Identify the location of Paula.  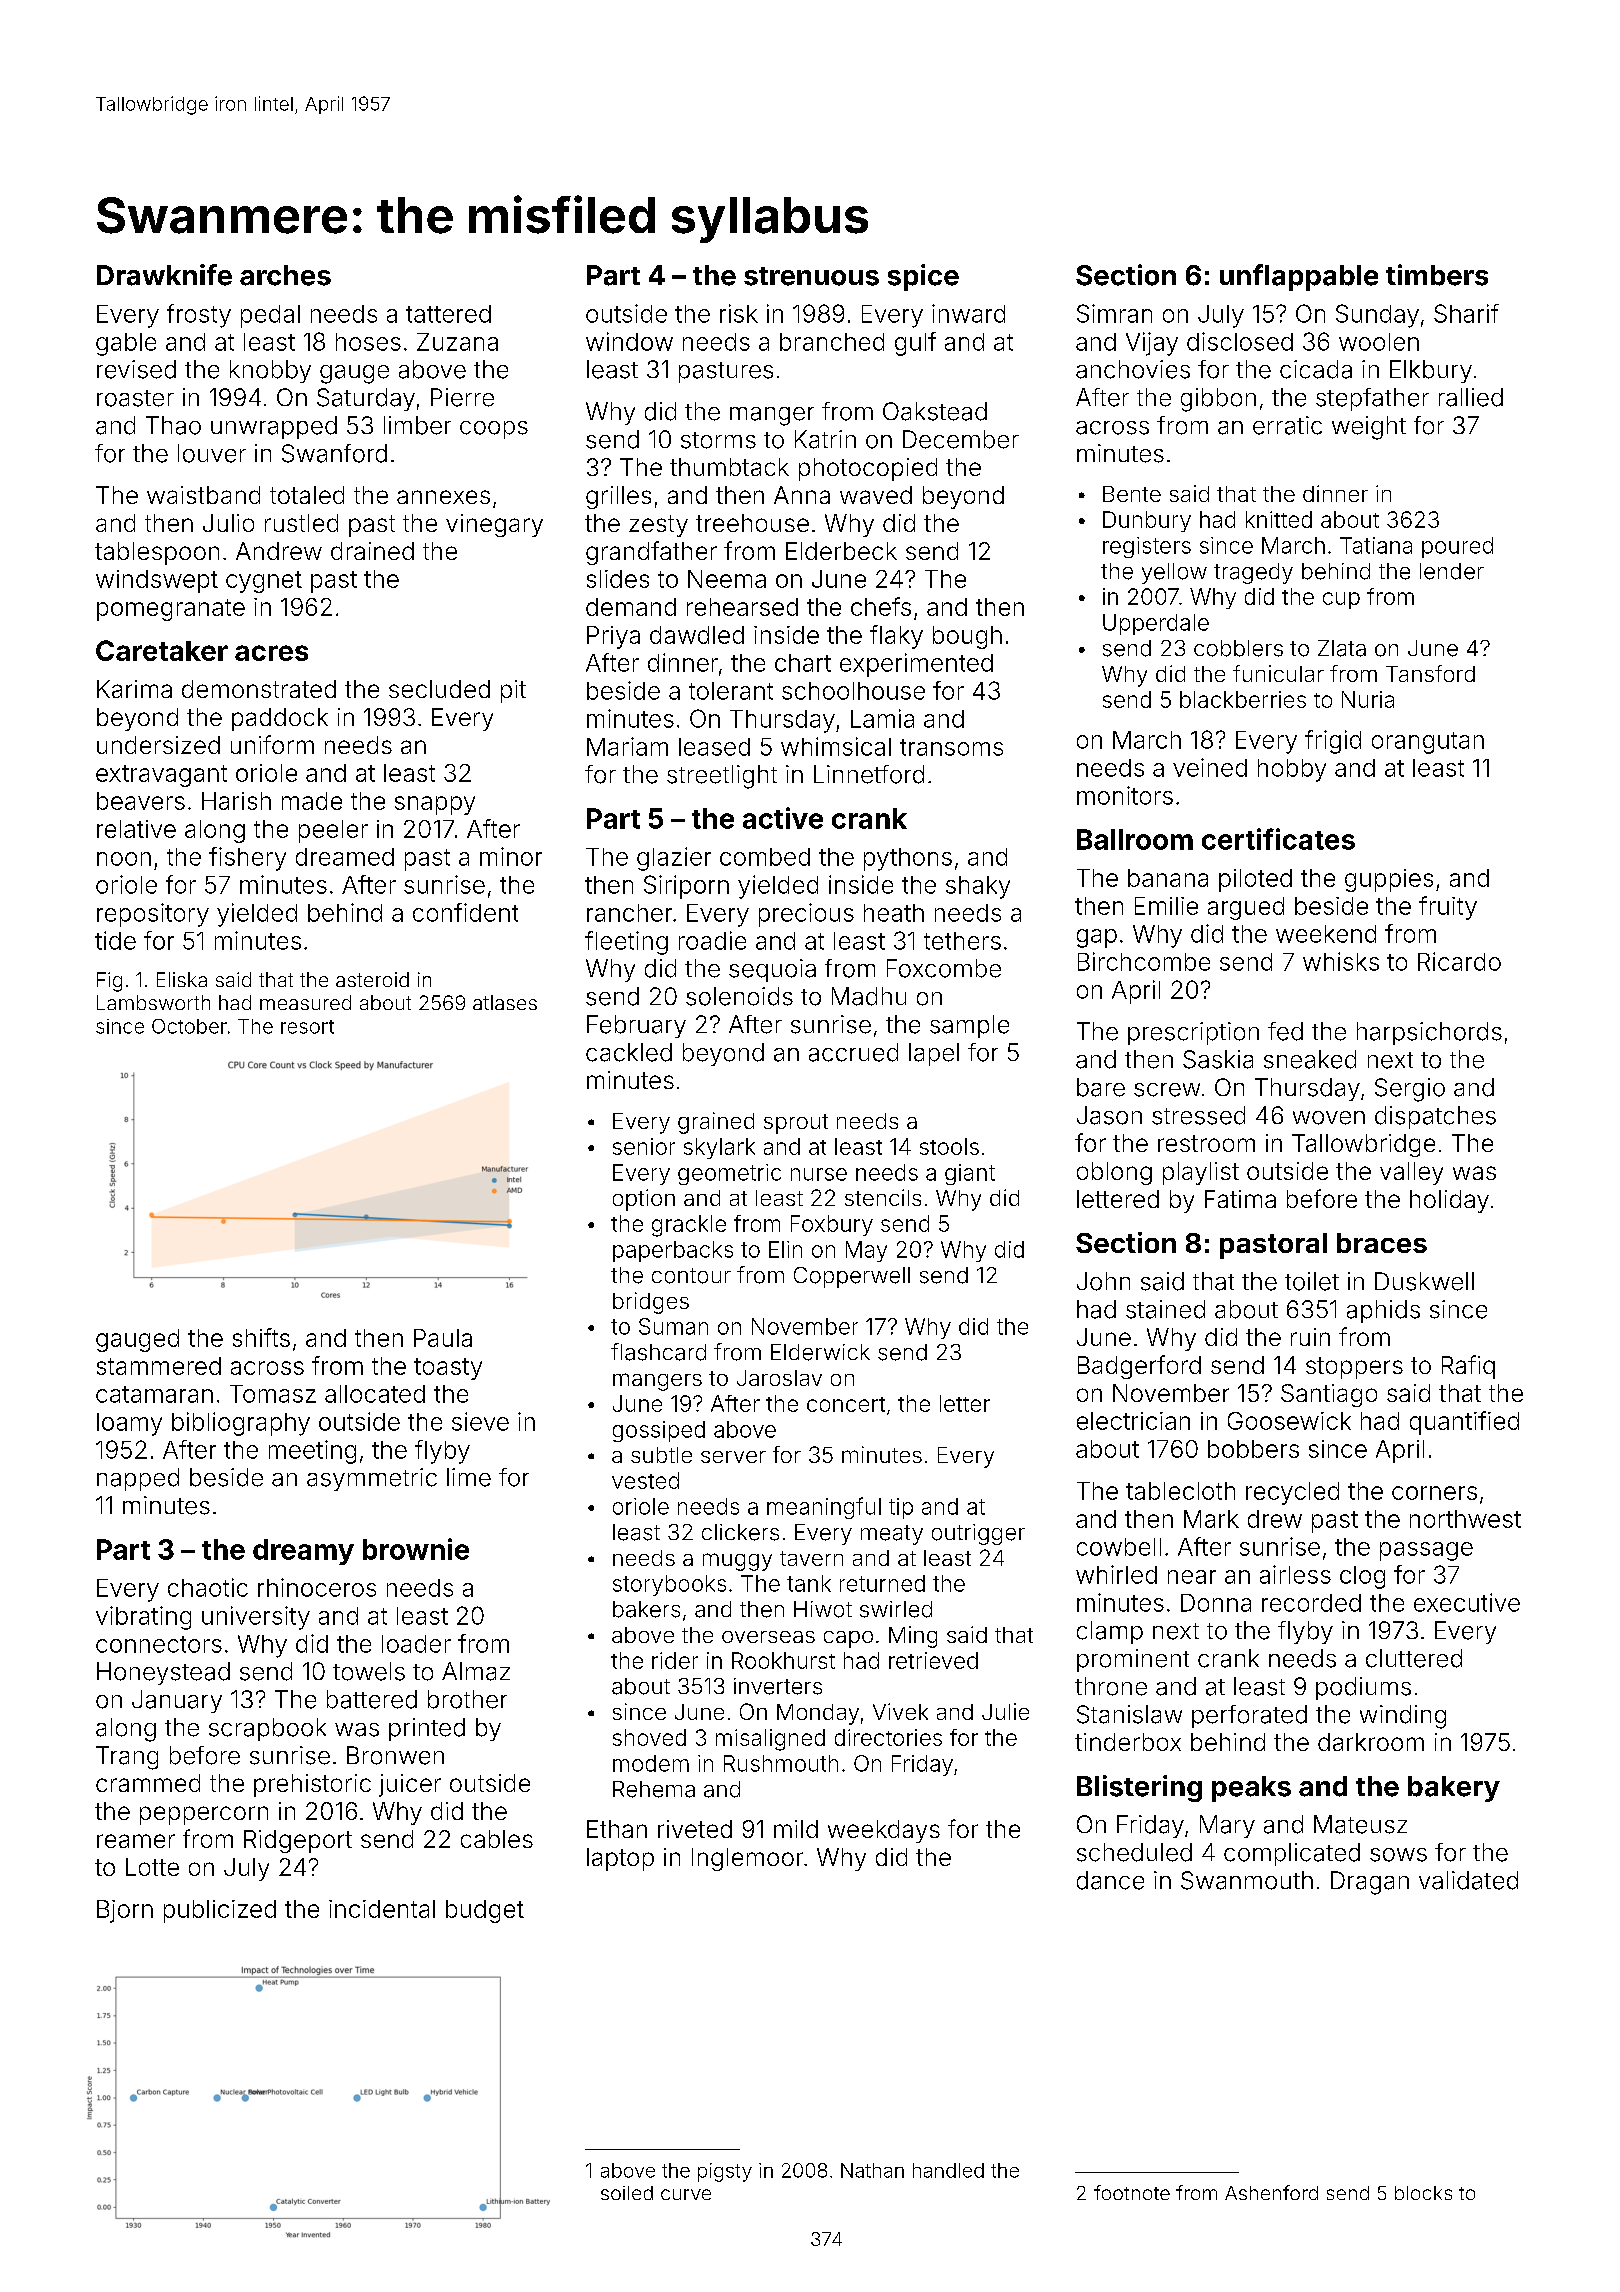
(443, 1338).
